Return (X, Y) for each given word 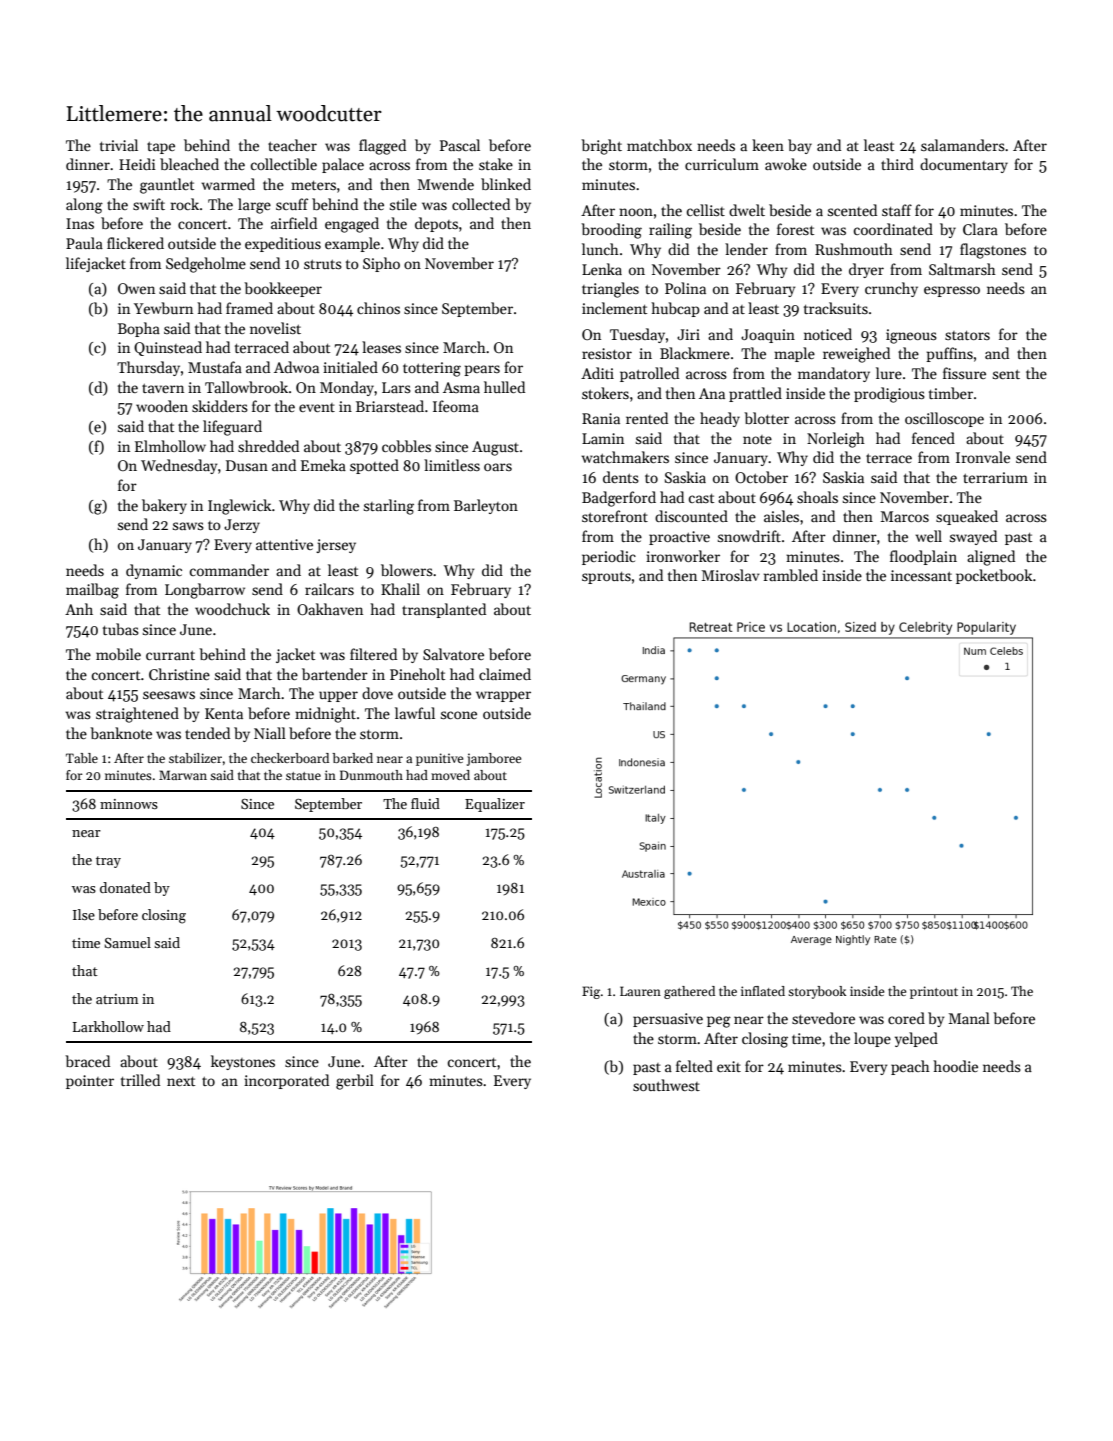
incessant (921, 575)
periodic (609, 557)
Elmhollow (170, 446)
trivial (119, 145)
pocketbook (994, 576)
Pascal (460, 145)
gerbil (355, 1082)
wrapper (503, 696)
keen (768, 145)
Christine (179, 674)
